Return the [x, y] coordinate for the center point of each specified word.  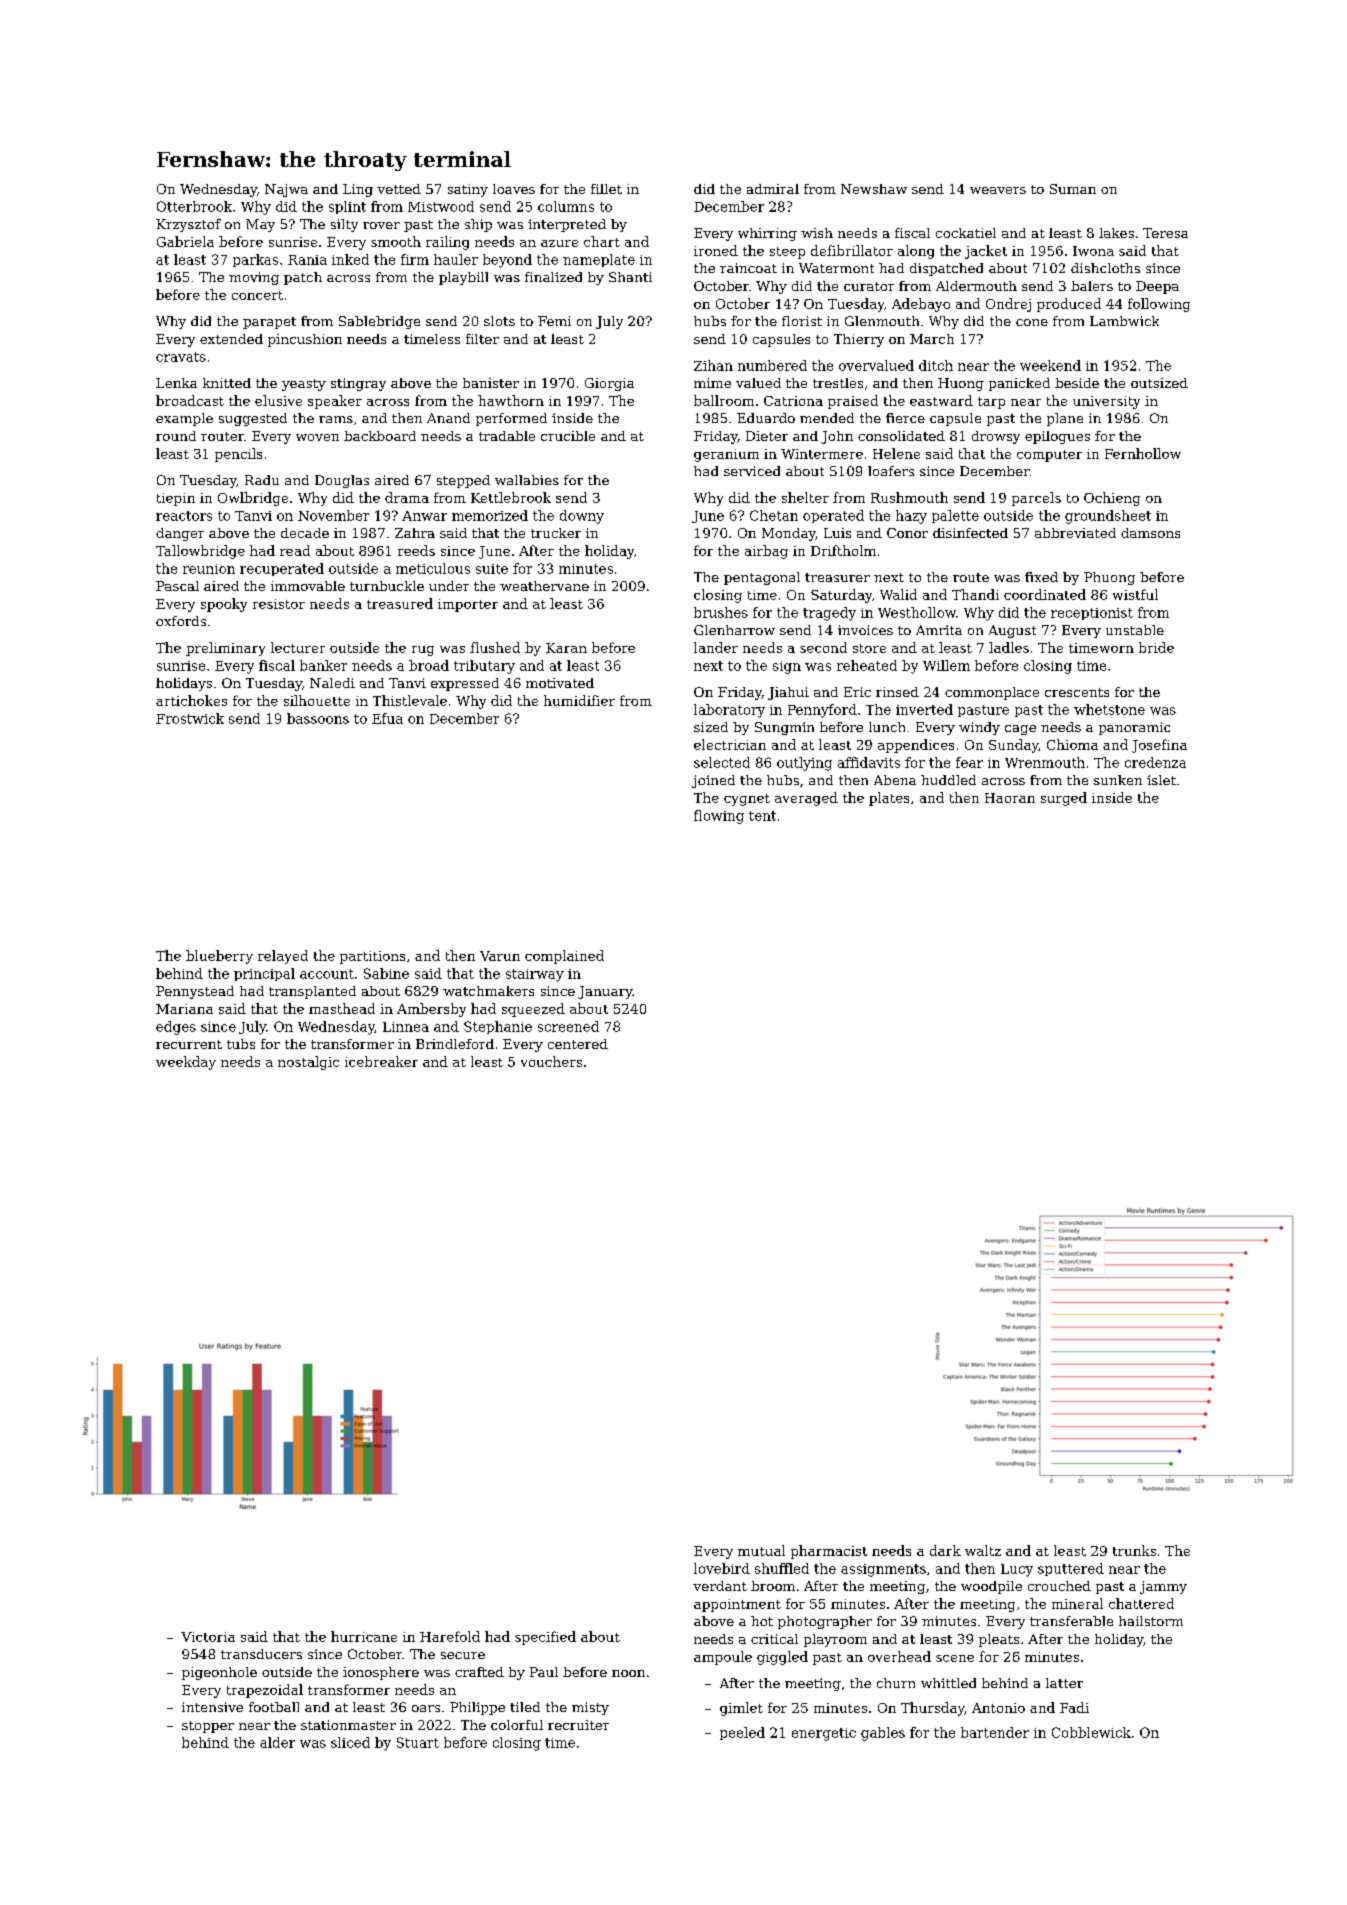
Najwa [286, 190]
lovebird [722, 1568]
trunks [1134, 1550]
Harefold [450, 1636]
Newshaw [874, 189]
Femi [554, 321]
